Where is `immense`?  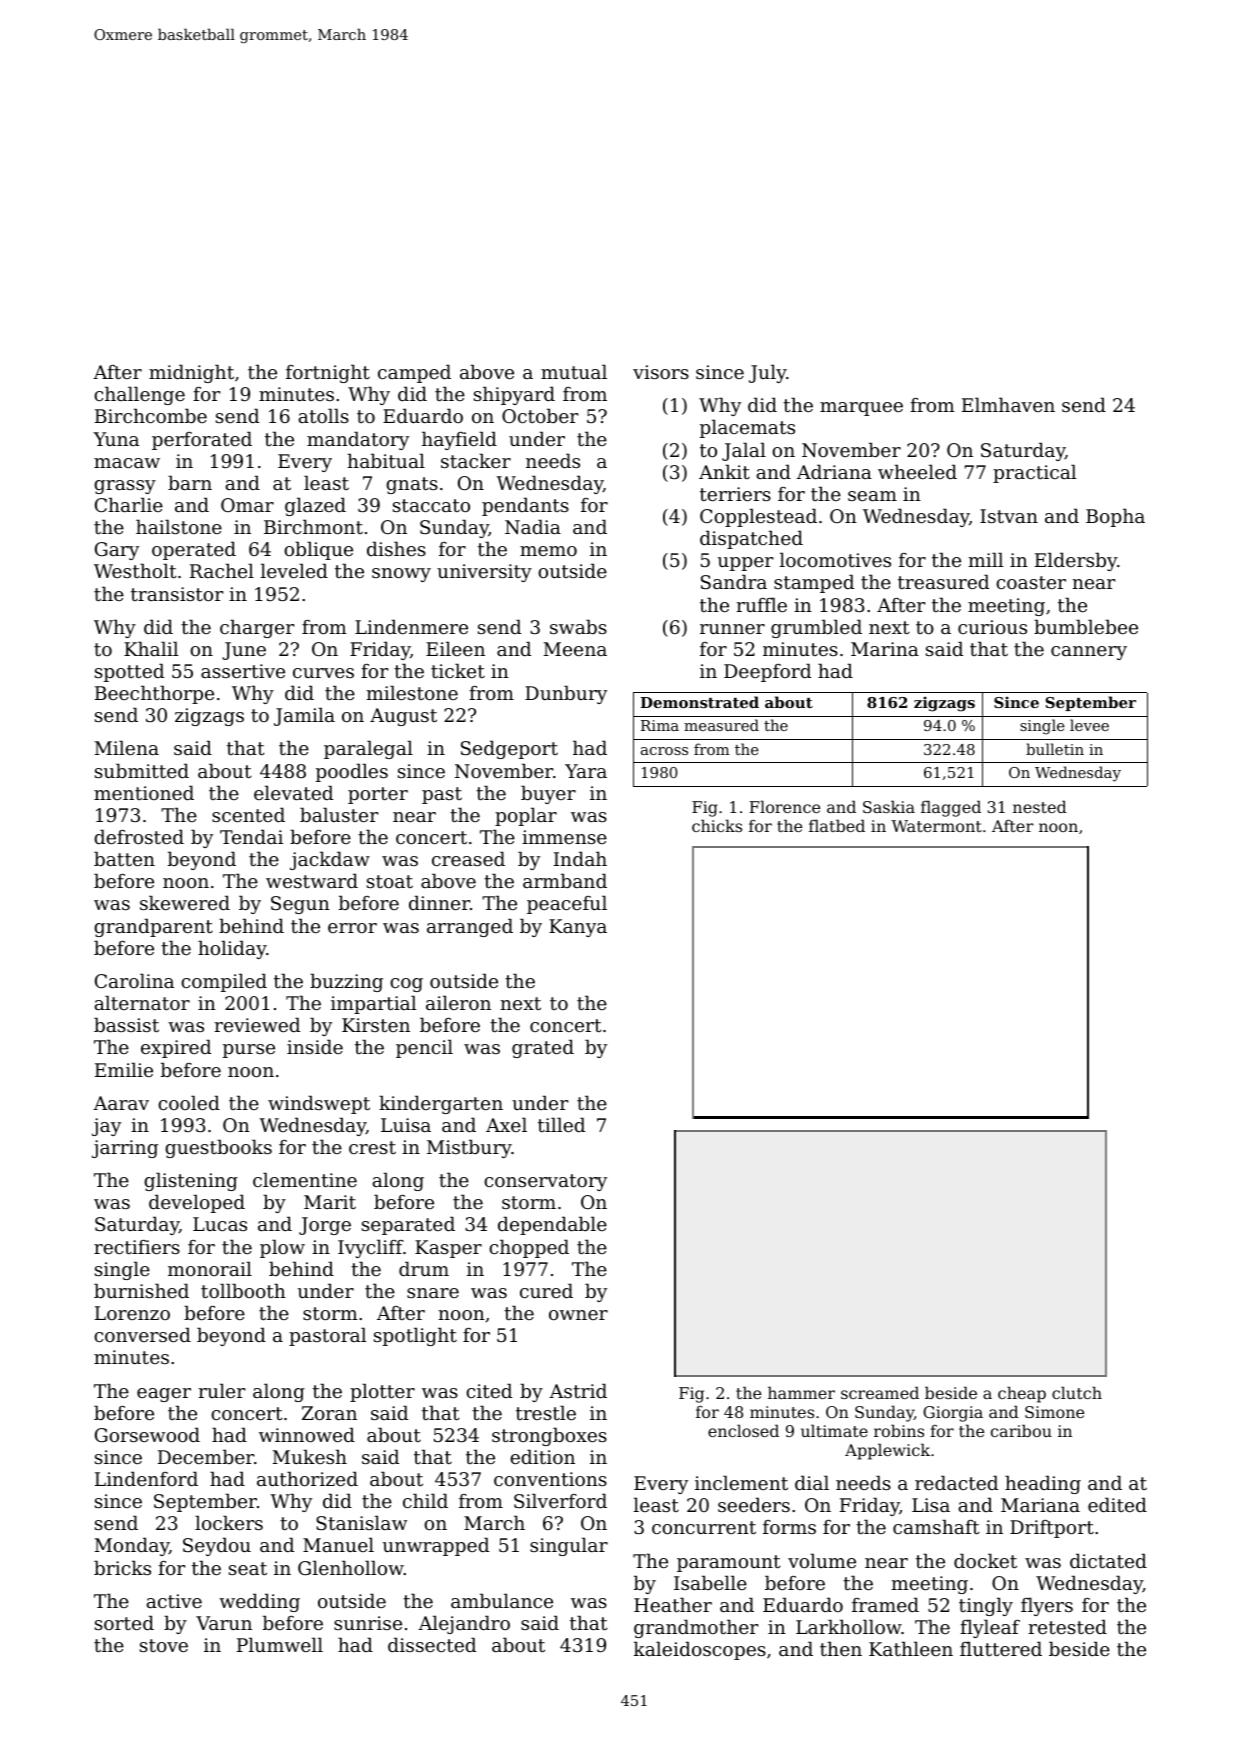
immense is located at coordinates (564, 837).
